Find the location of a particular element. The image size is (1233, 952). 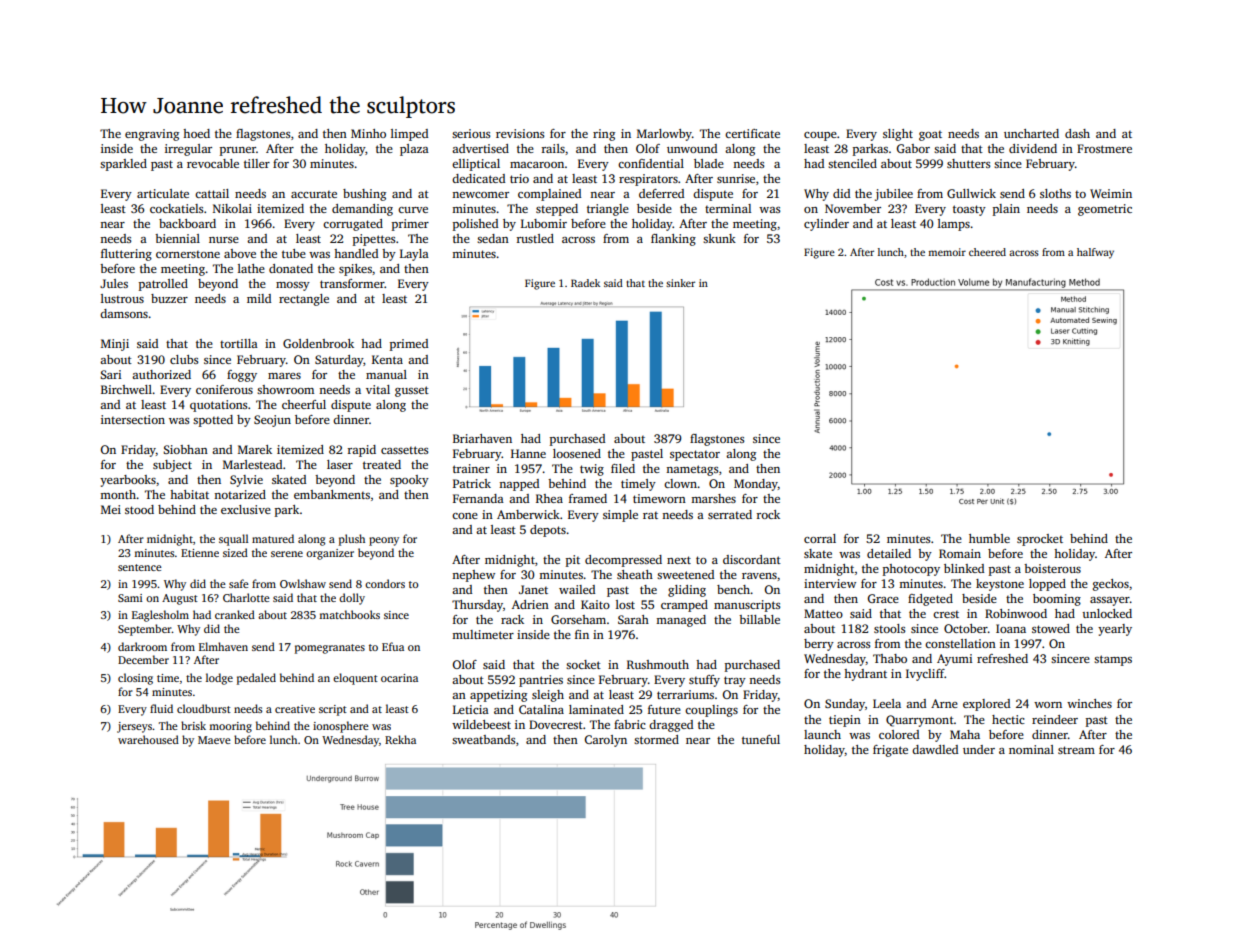

goat is located at coordinates (930, 136).
